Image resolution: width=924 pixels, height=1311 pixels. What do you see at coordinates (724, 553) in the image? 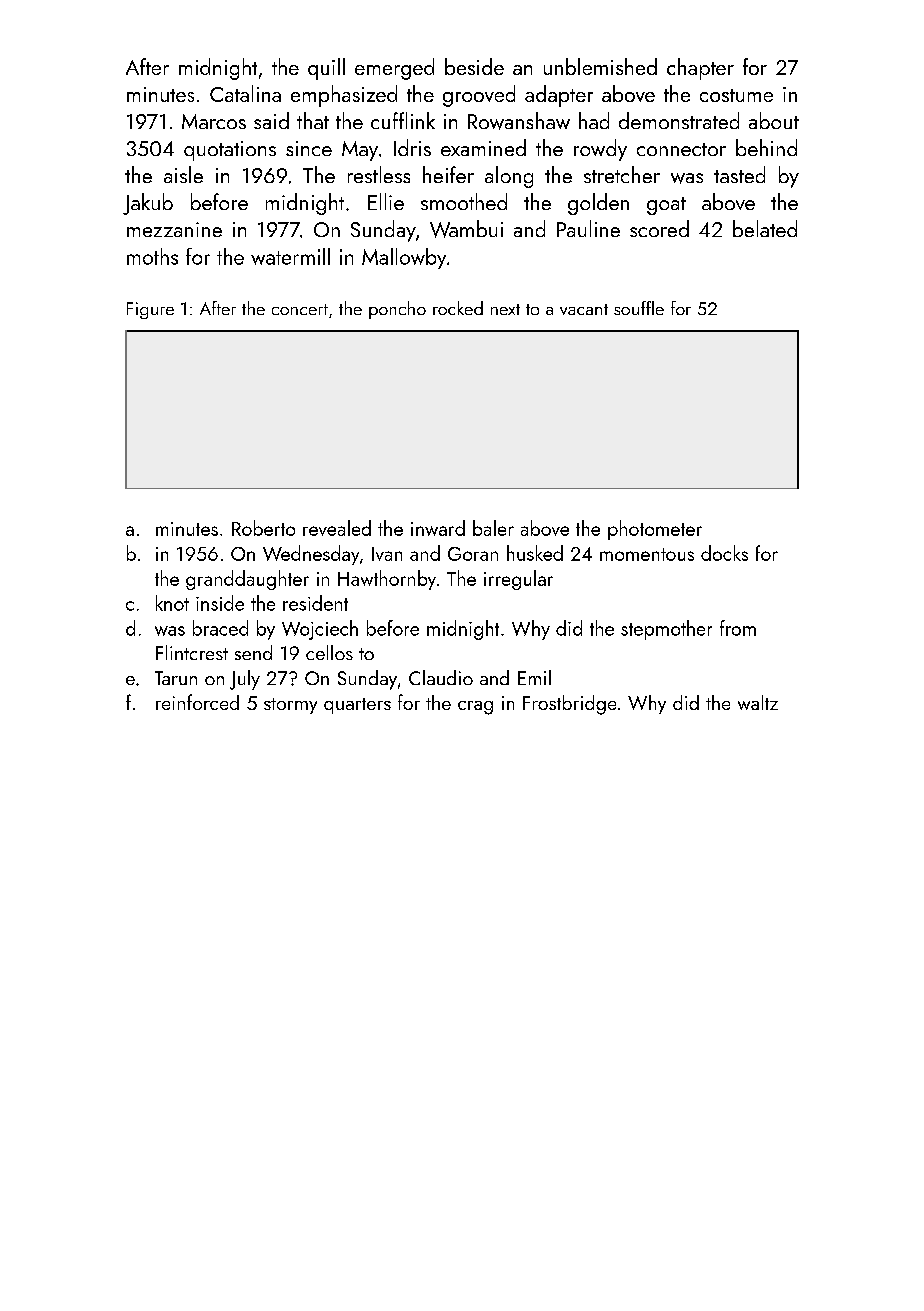
I see `docks` at bounding box center [724, 553].
